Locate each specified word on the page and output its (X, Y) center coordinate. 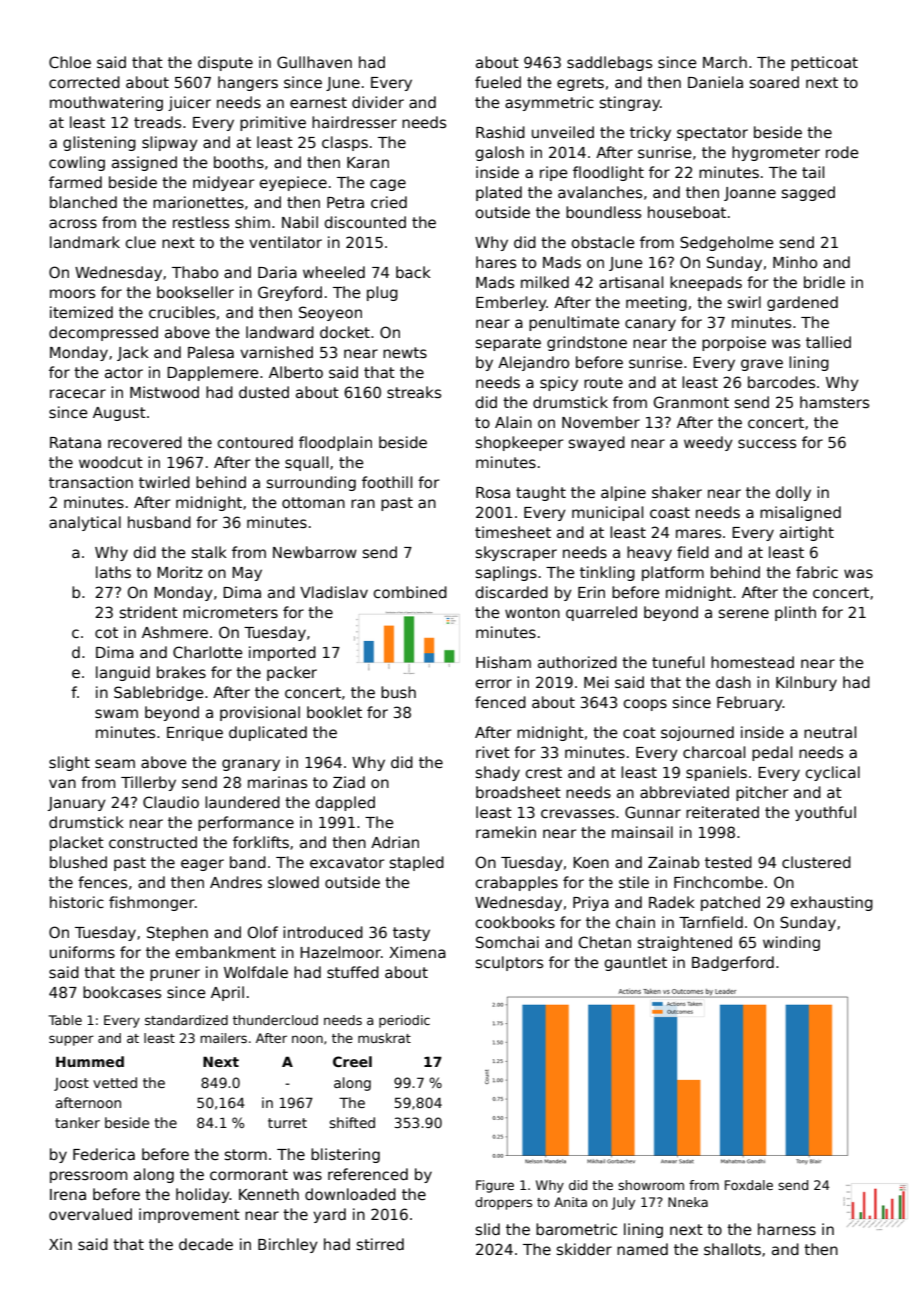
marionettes (198, 202)
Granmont (691, 402)
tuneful (678, 662)
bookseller (195, 292)
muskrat (384, 1038)
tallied (828, 342)
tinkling (607, 573)
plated (499, 193)
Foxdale (749, 1185)
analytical (85, 523)
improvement (189, 1215)
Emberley (511, 303)
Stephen (177, 933)
